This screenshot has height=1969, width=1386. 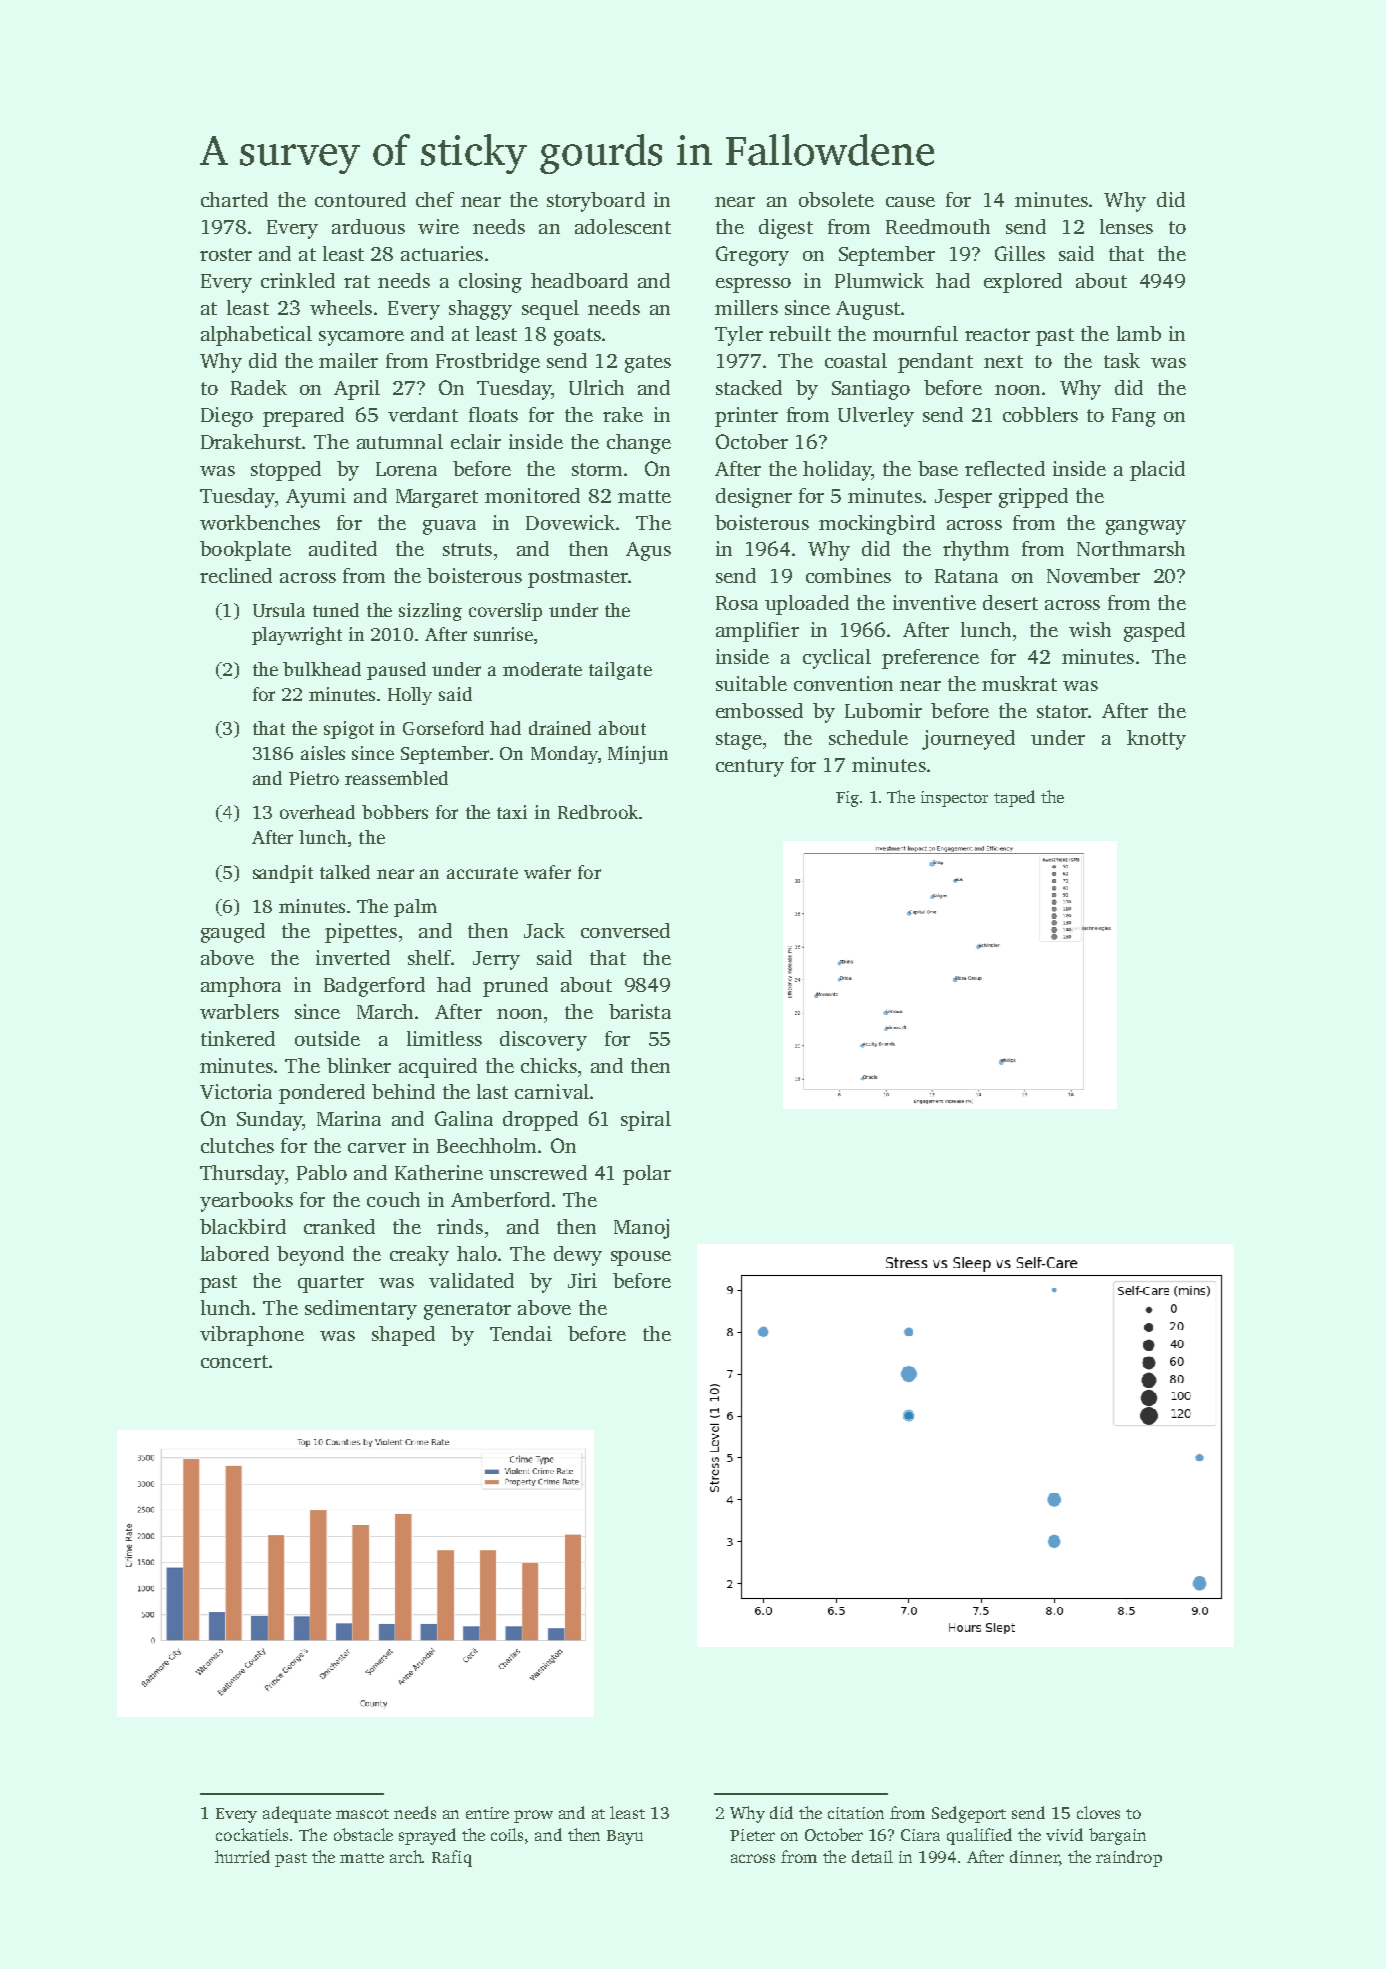 What do you see at coordinates (915, 333) in the screenshot?
I see `mournful` at bounding box center [915, 333].
